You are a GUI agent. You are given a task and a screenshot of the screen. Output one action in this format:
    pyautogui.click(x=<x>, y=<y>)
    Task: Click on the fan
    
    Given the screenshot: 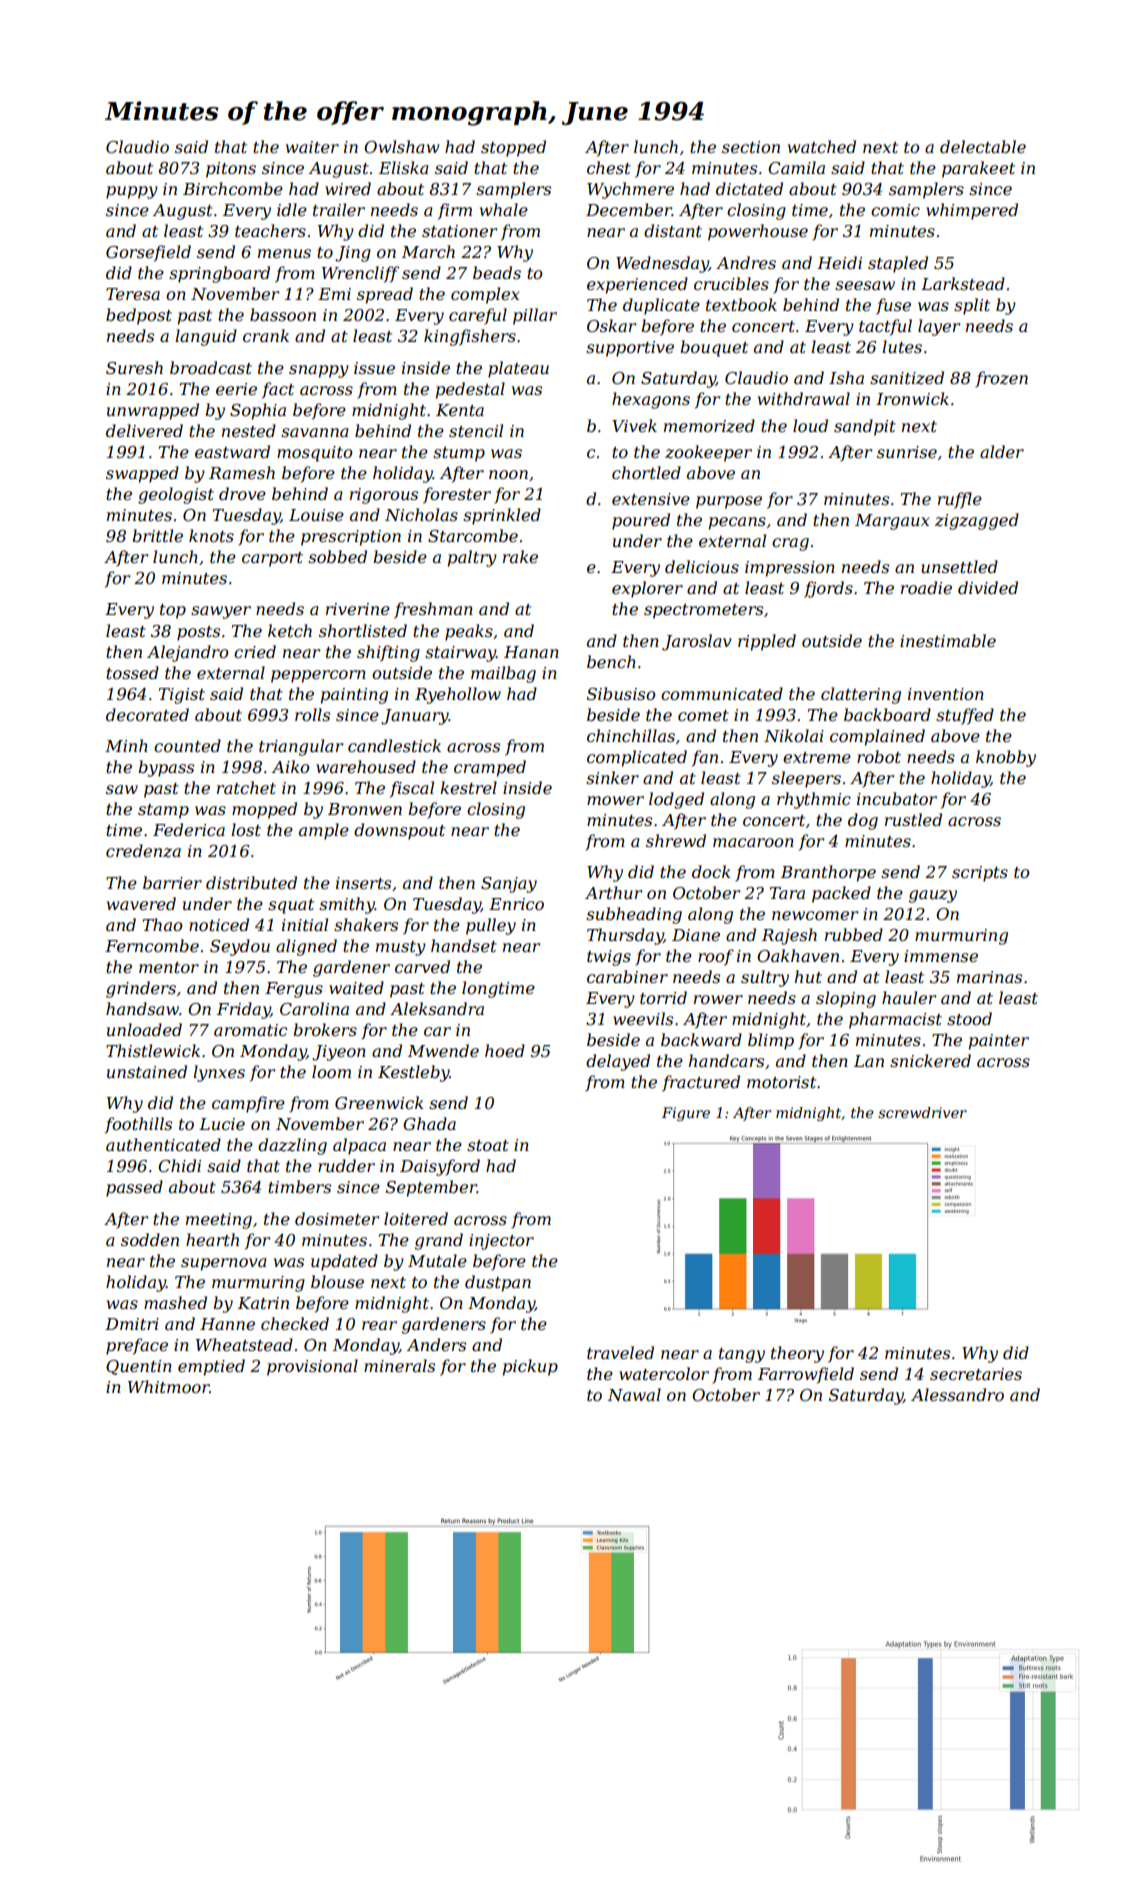 What is the action you would take?
    pyautogui.click(x=705, y=758)
